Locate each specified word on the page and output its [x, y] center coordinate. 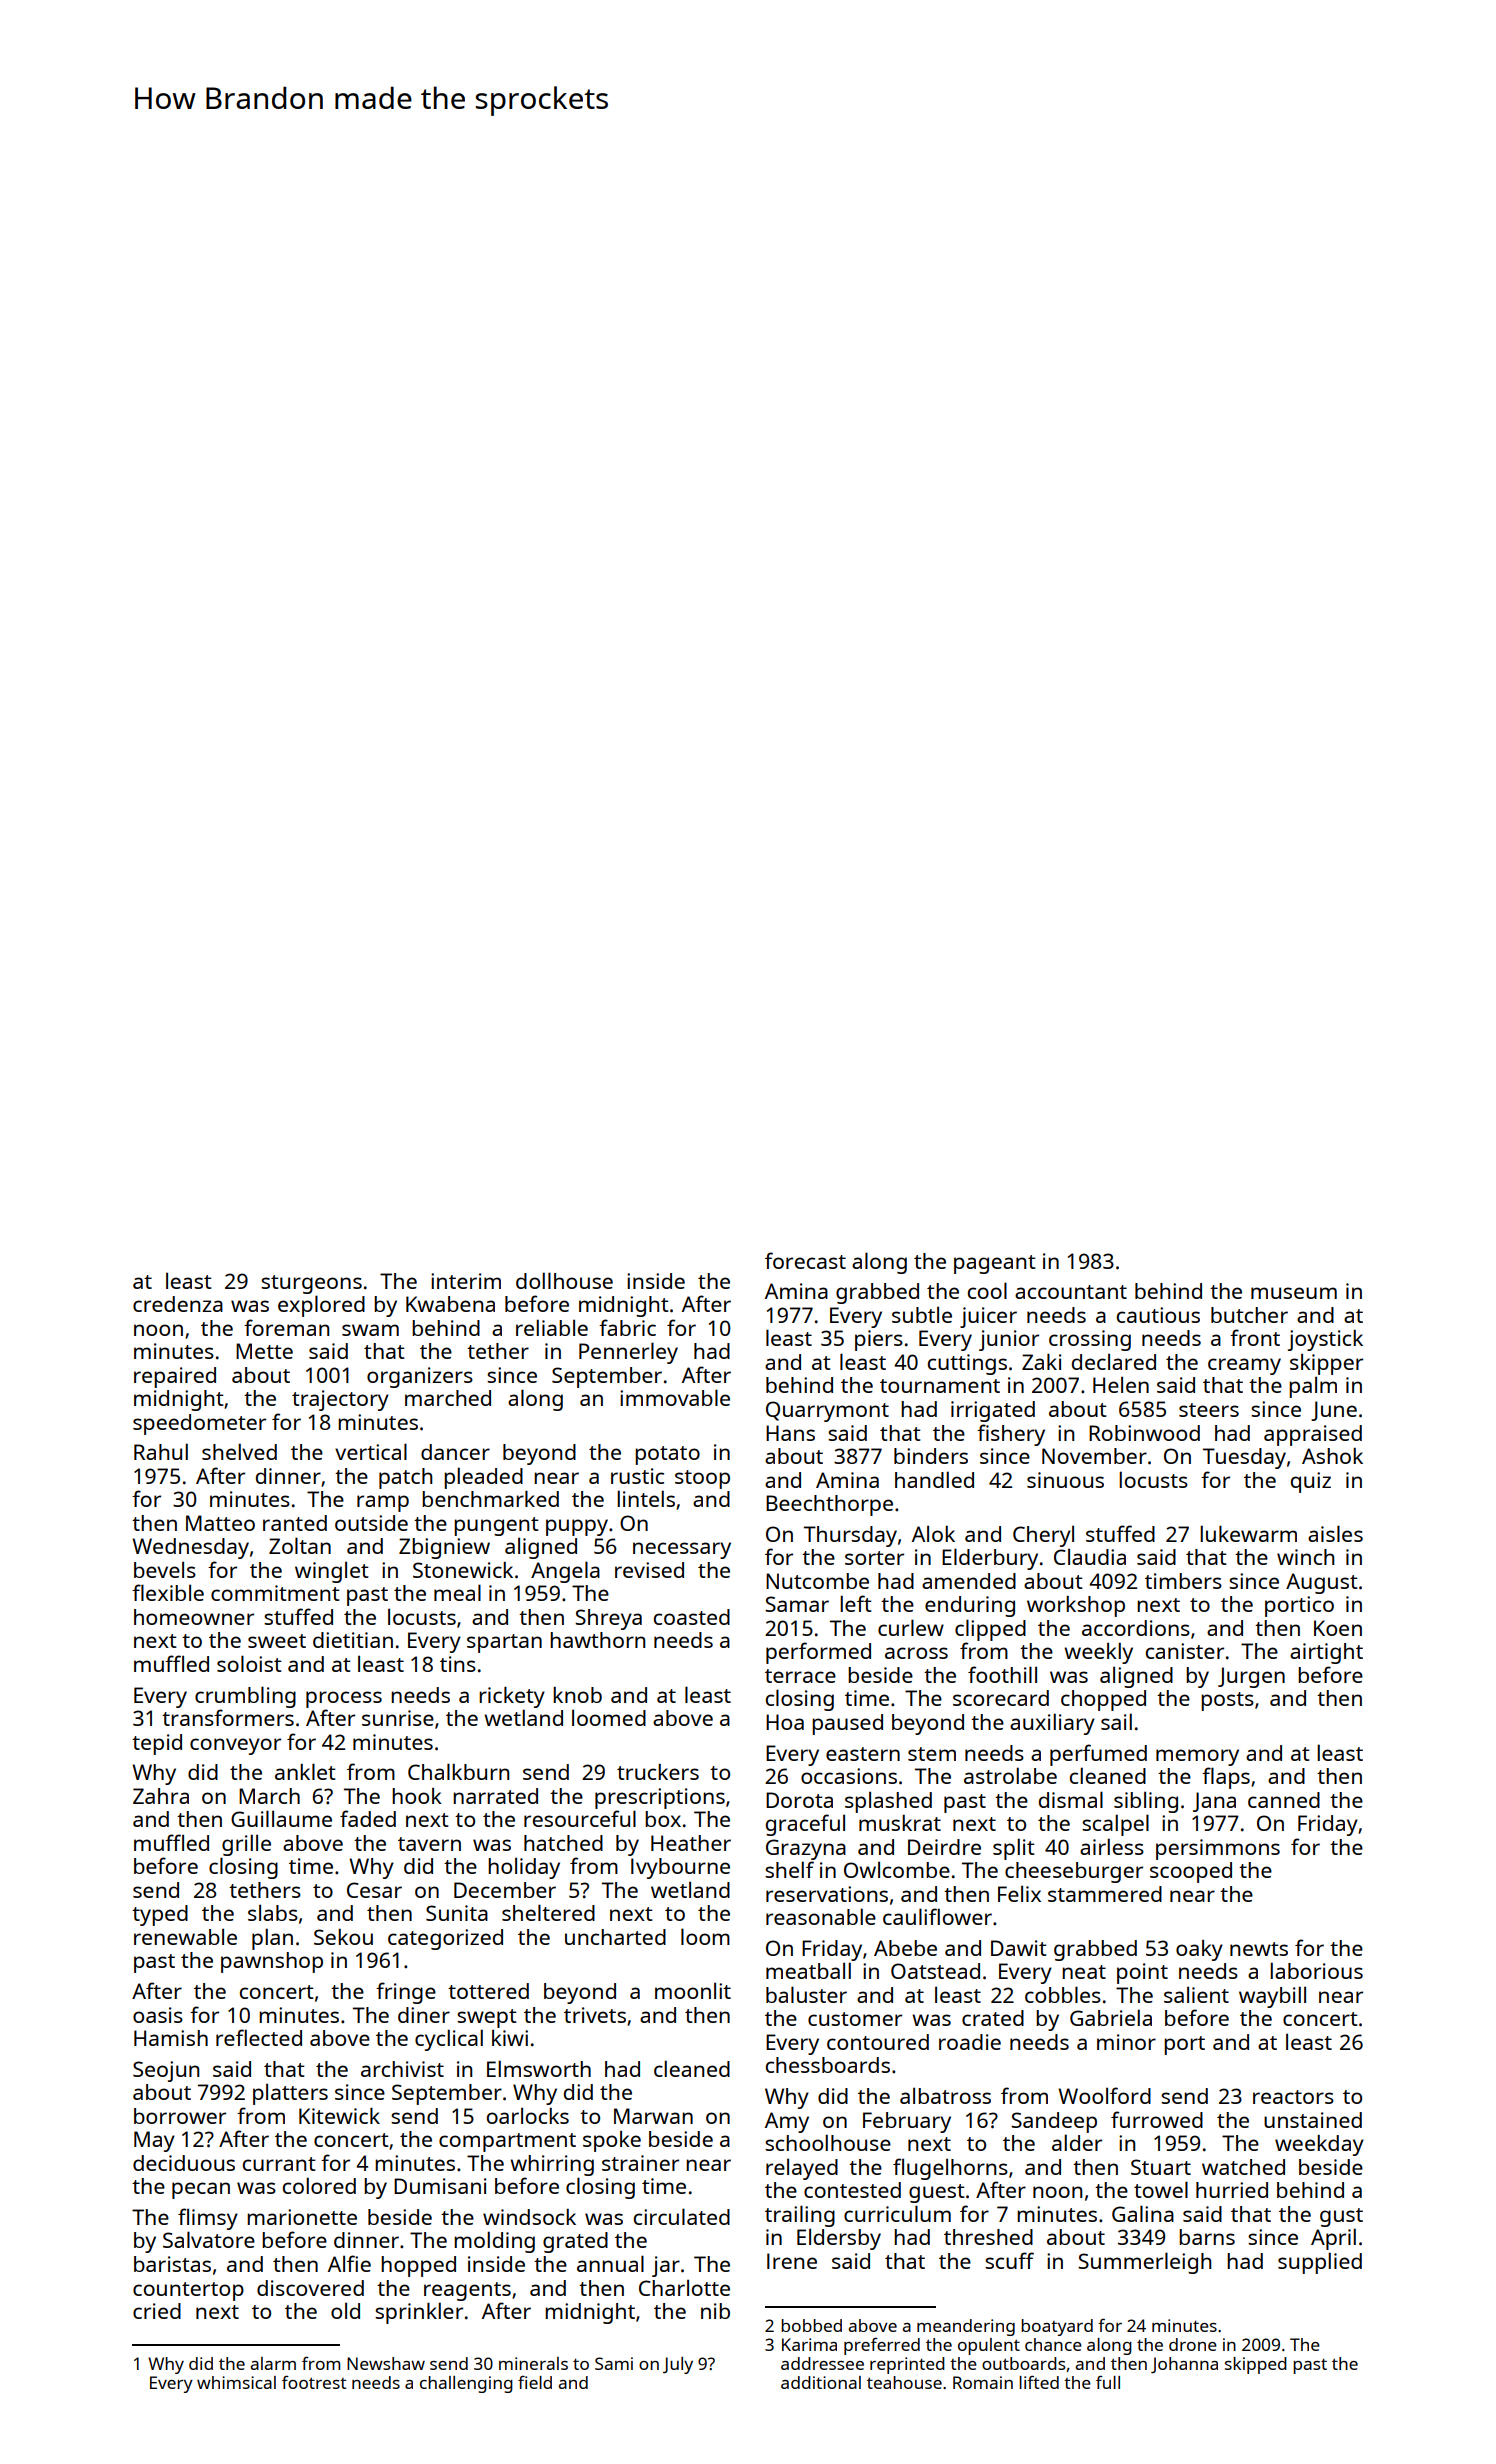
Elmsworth [539, 2068]
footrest [314, 2382]
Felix [1019, 1893]
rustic [637, 1476]
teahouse [904, 2382]
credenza [178, 1304]
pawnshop [272, 1962]
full [1108, 2382]
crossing [1090, 1340]
